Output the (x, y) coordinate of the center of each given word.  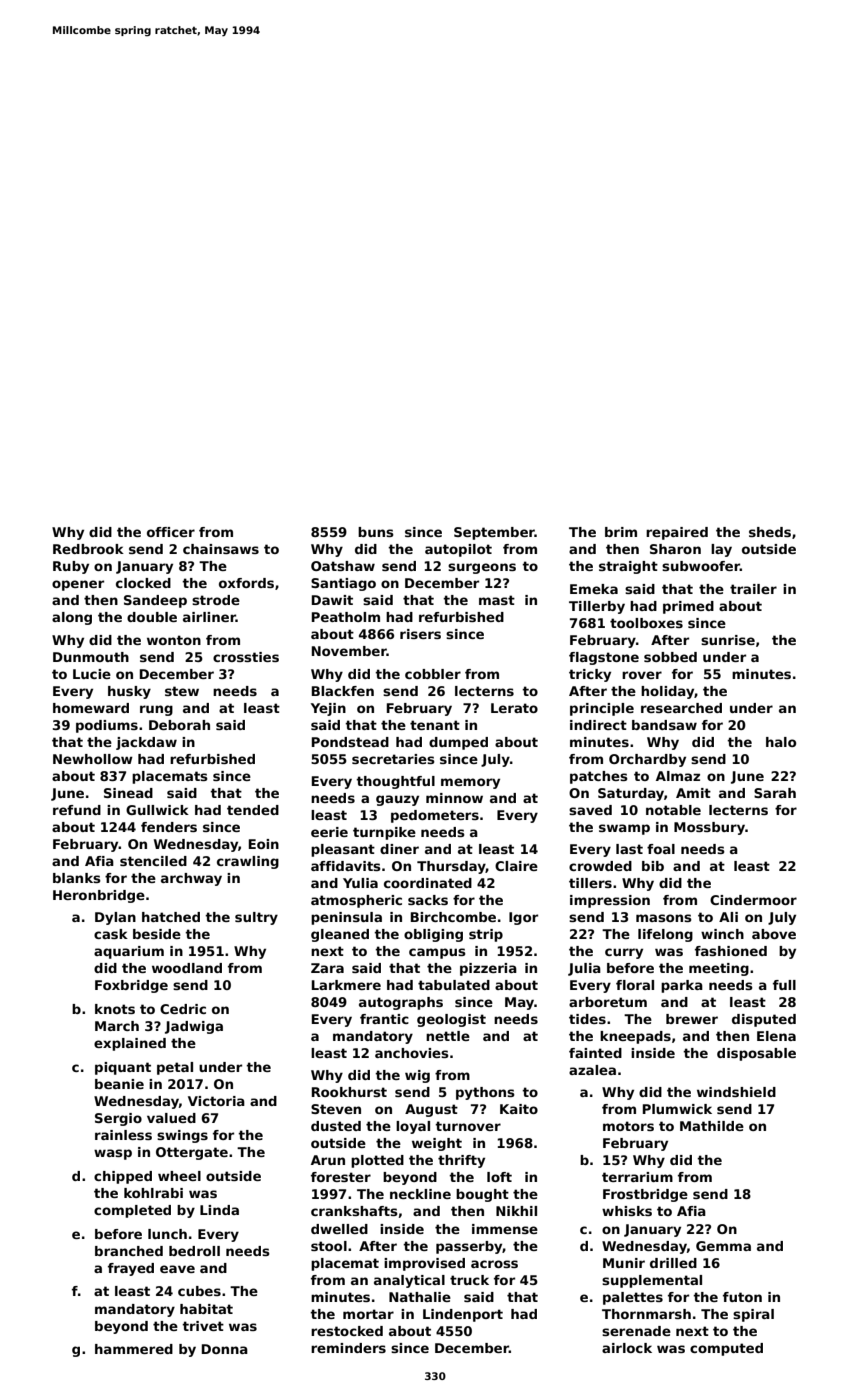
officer (171, 532)
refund (77, 810)
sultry (256, 918)
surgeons (482, 568)
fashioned (731, 951)
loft (499, 1177)
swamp (624, 829)
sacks (428, 900)
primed (688, 607)
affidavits (346, 866)
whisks (627, 1211)
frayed (131, 1269)
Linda (219, 1210)
